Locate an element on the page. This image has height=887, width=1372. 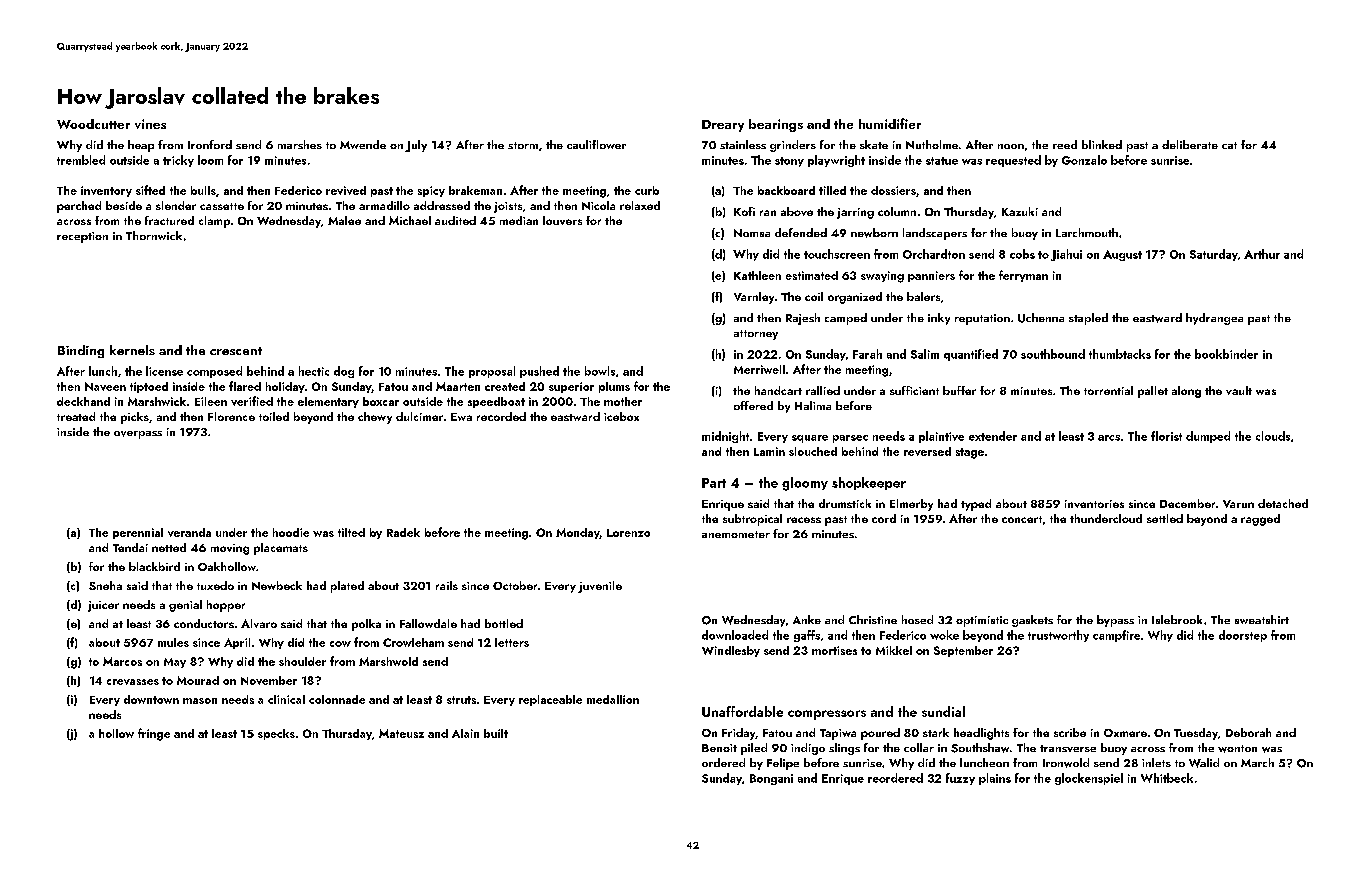
storm is located at coordinates (523, 145).
